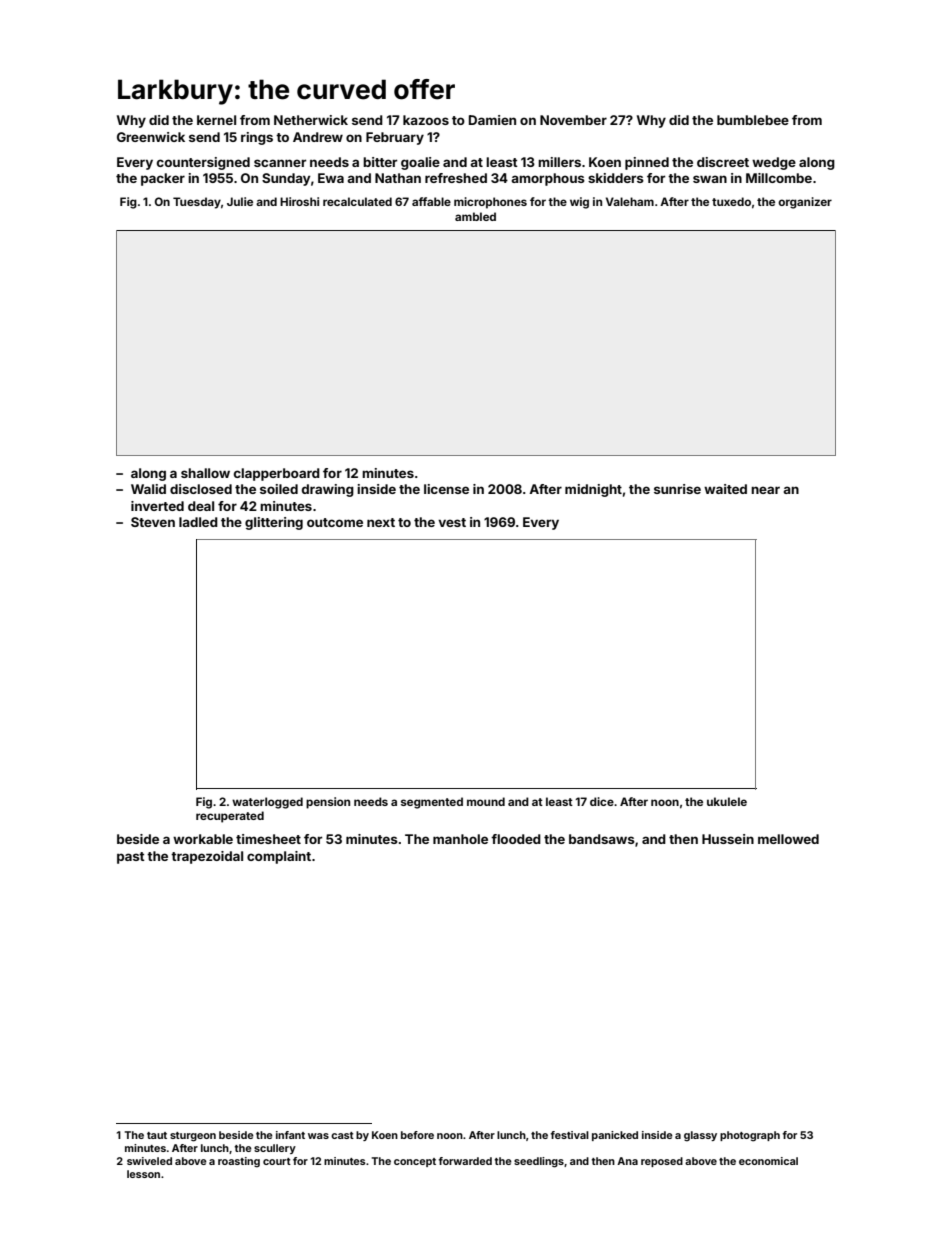  I want to click on mound, so click(486, 801).
